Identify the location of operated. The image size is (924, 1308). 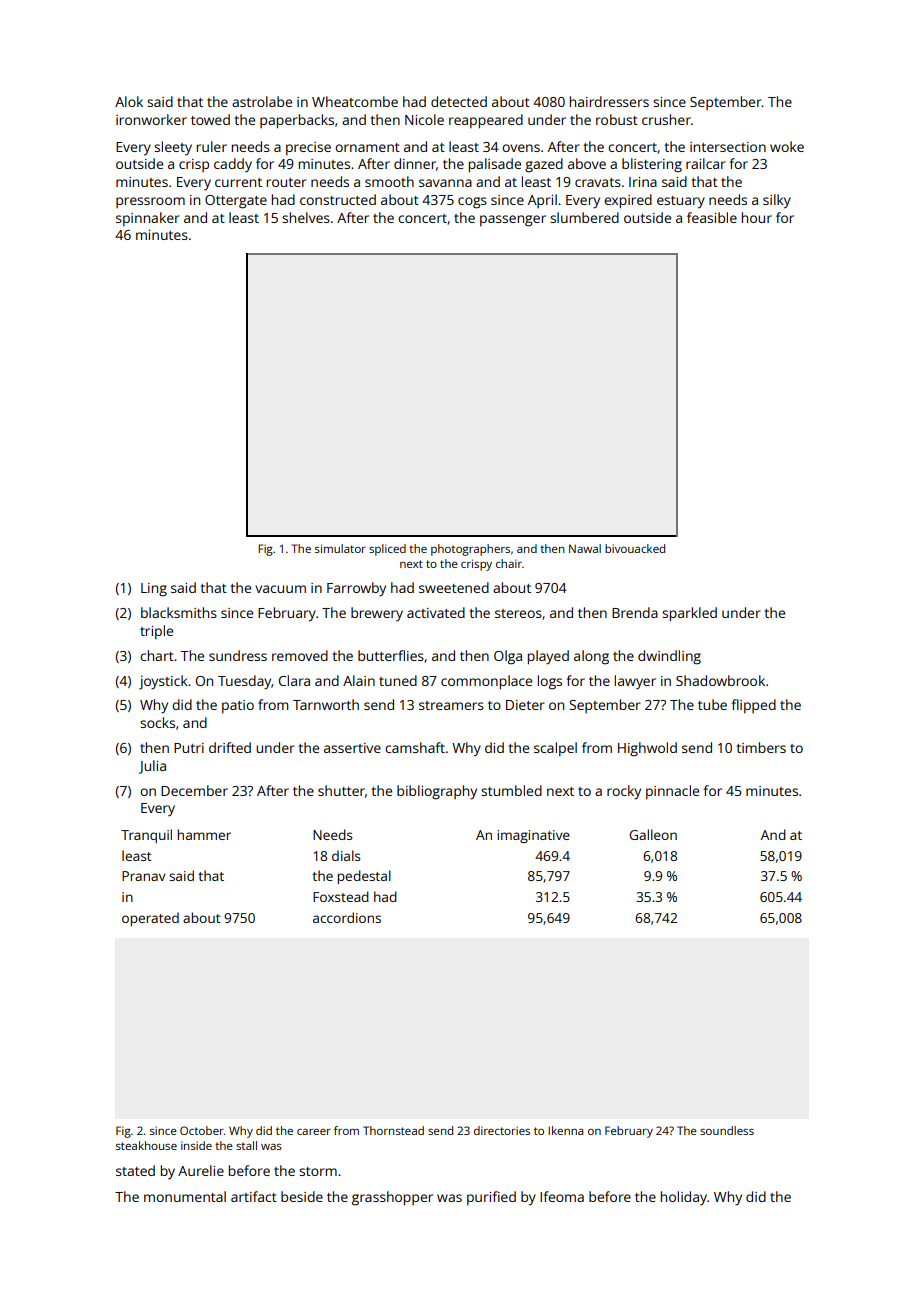
(150, 919).
